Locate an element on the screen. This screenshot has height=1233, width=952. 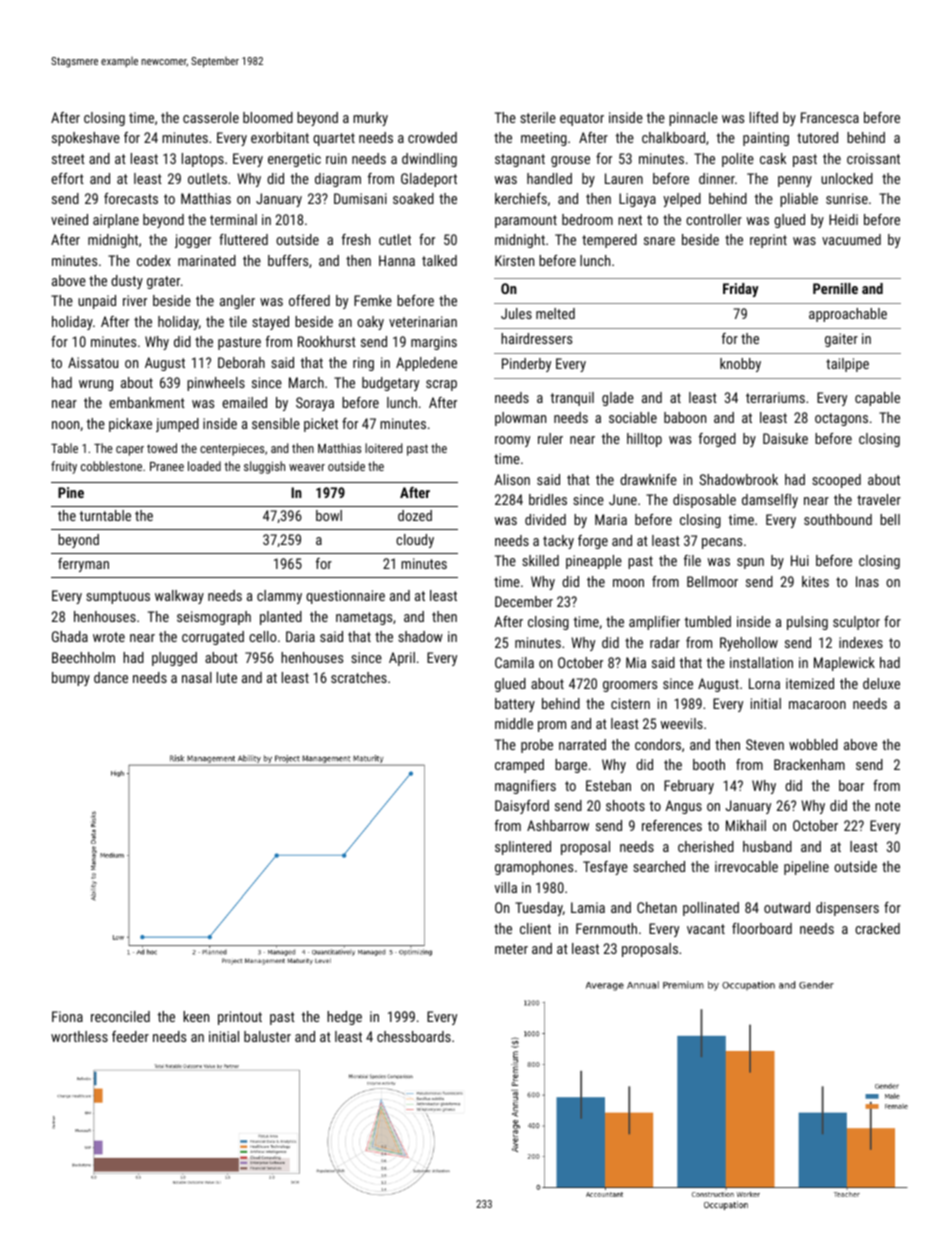
outward is located at coordinates (787, 907).
